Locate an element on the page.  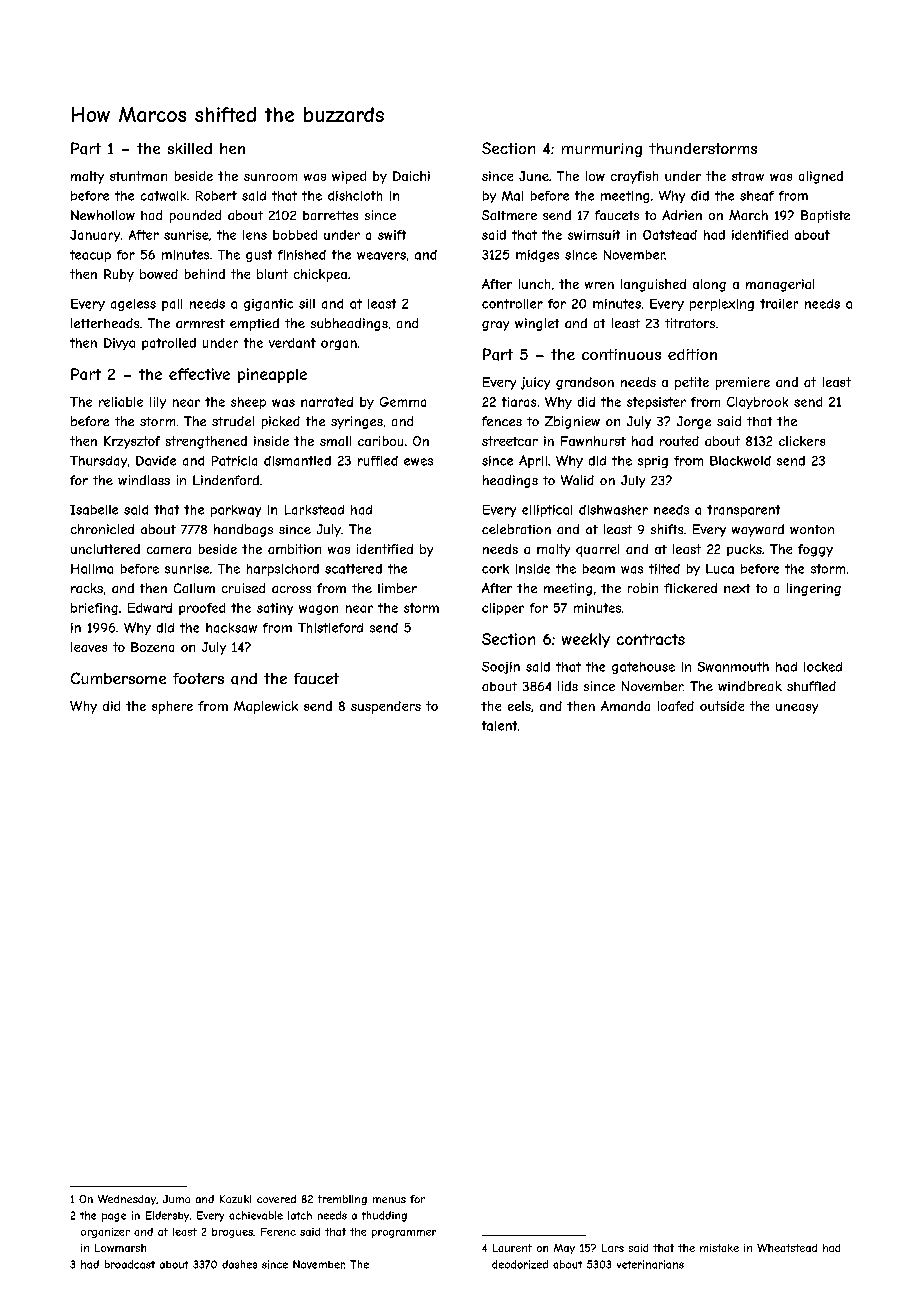
swift is located at coordinates (392, 235).
